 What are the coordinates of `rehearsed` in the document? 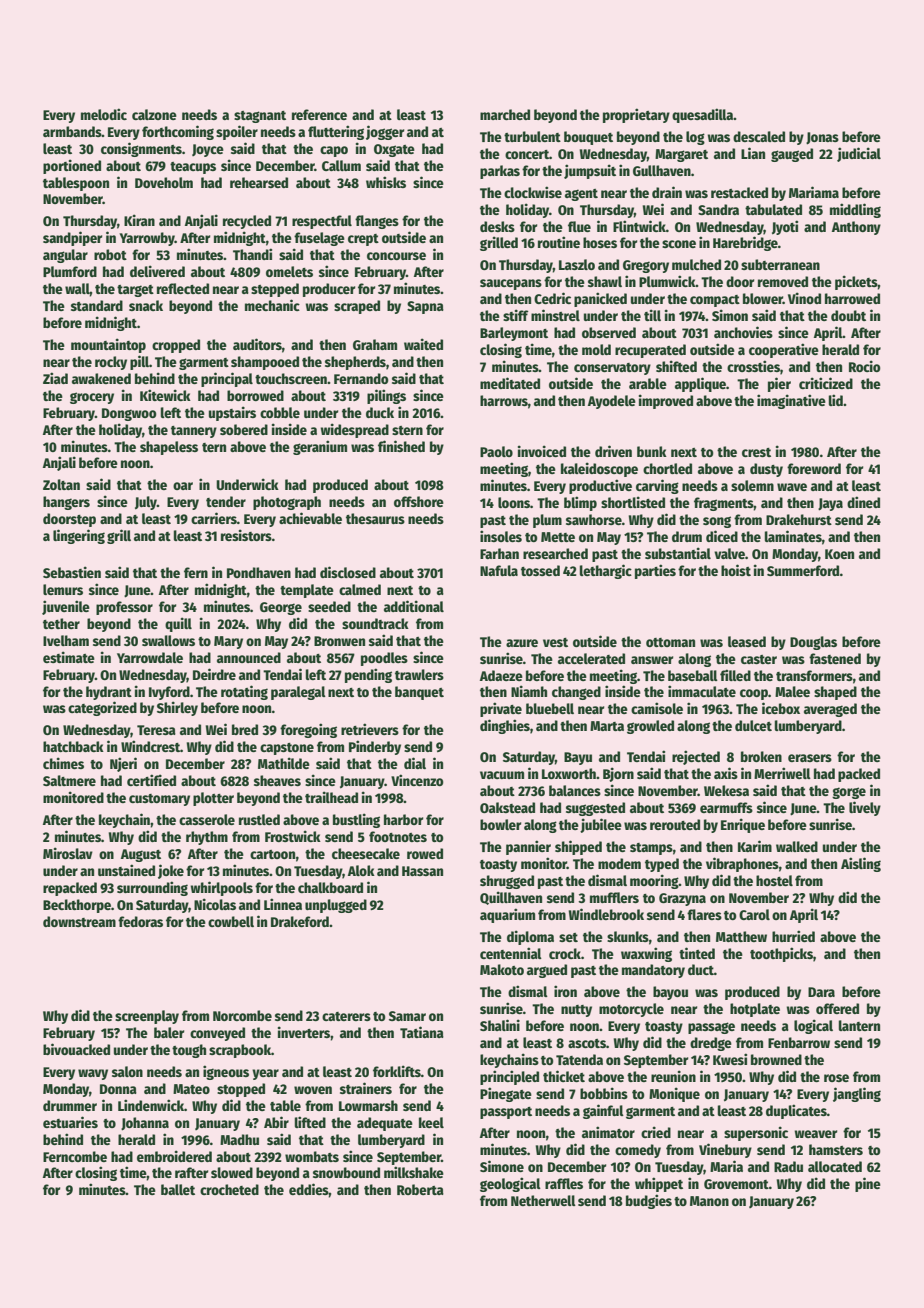 It's located at (259, 182).
